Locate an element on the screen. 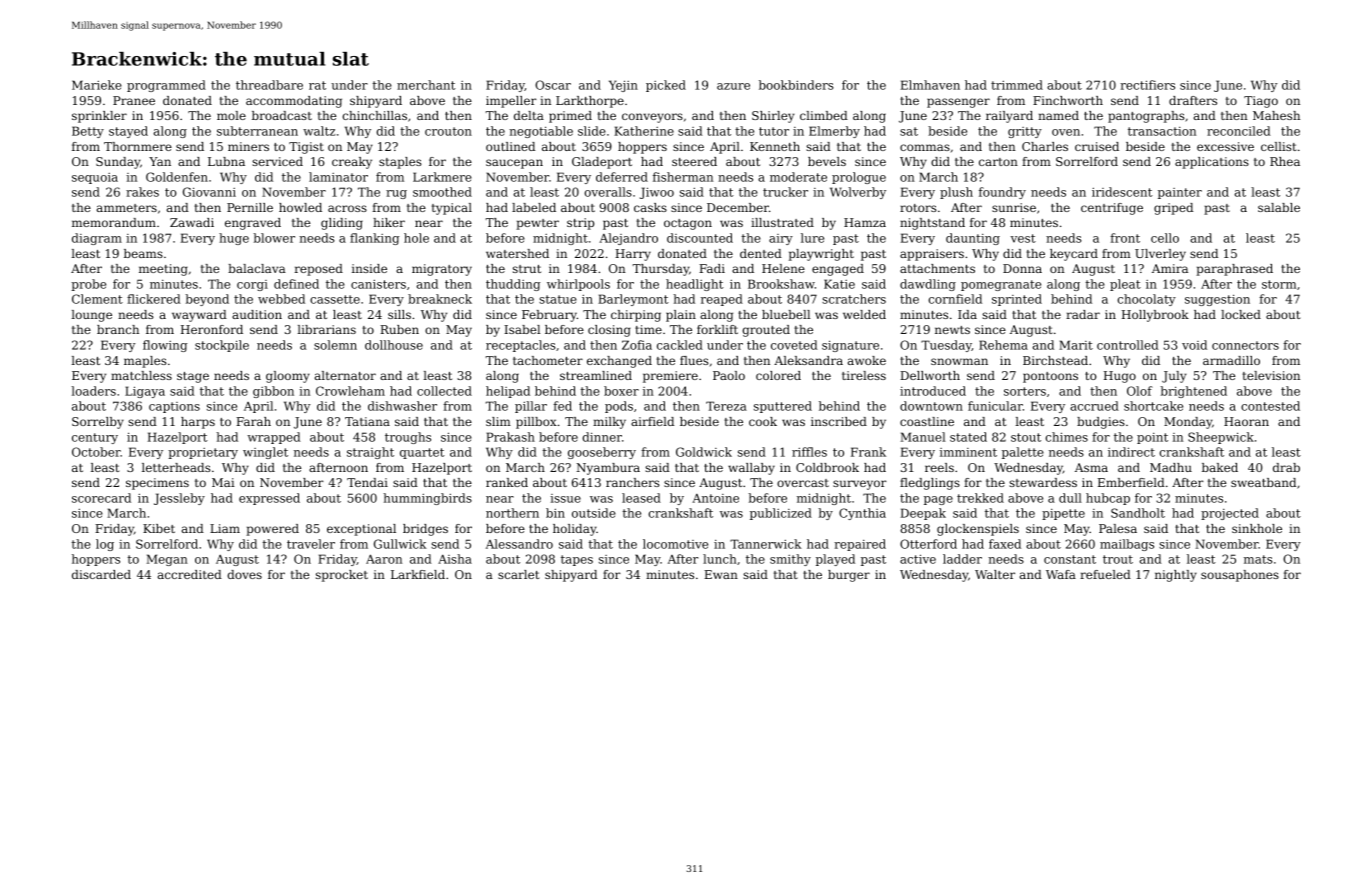 The height and width of the screenshot is (887, 1372). Barleymont is located at coordinates (633, 300).
